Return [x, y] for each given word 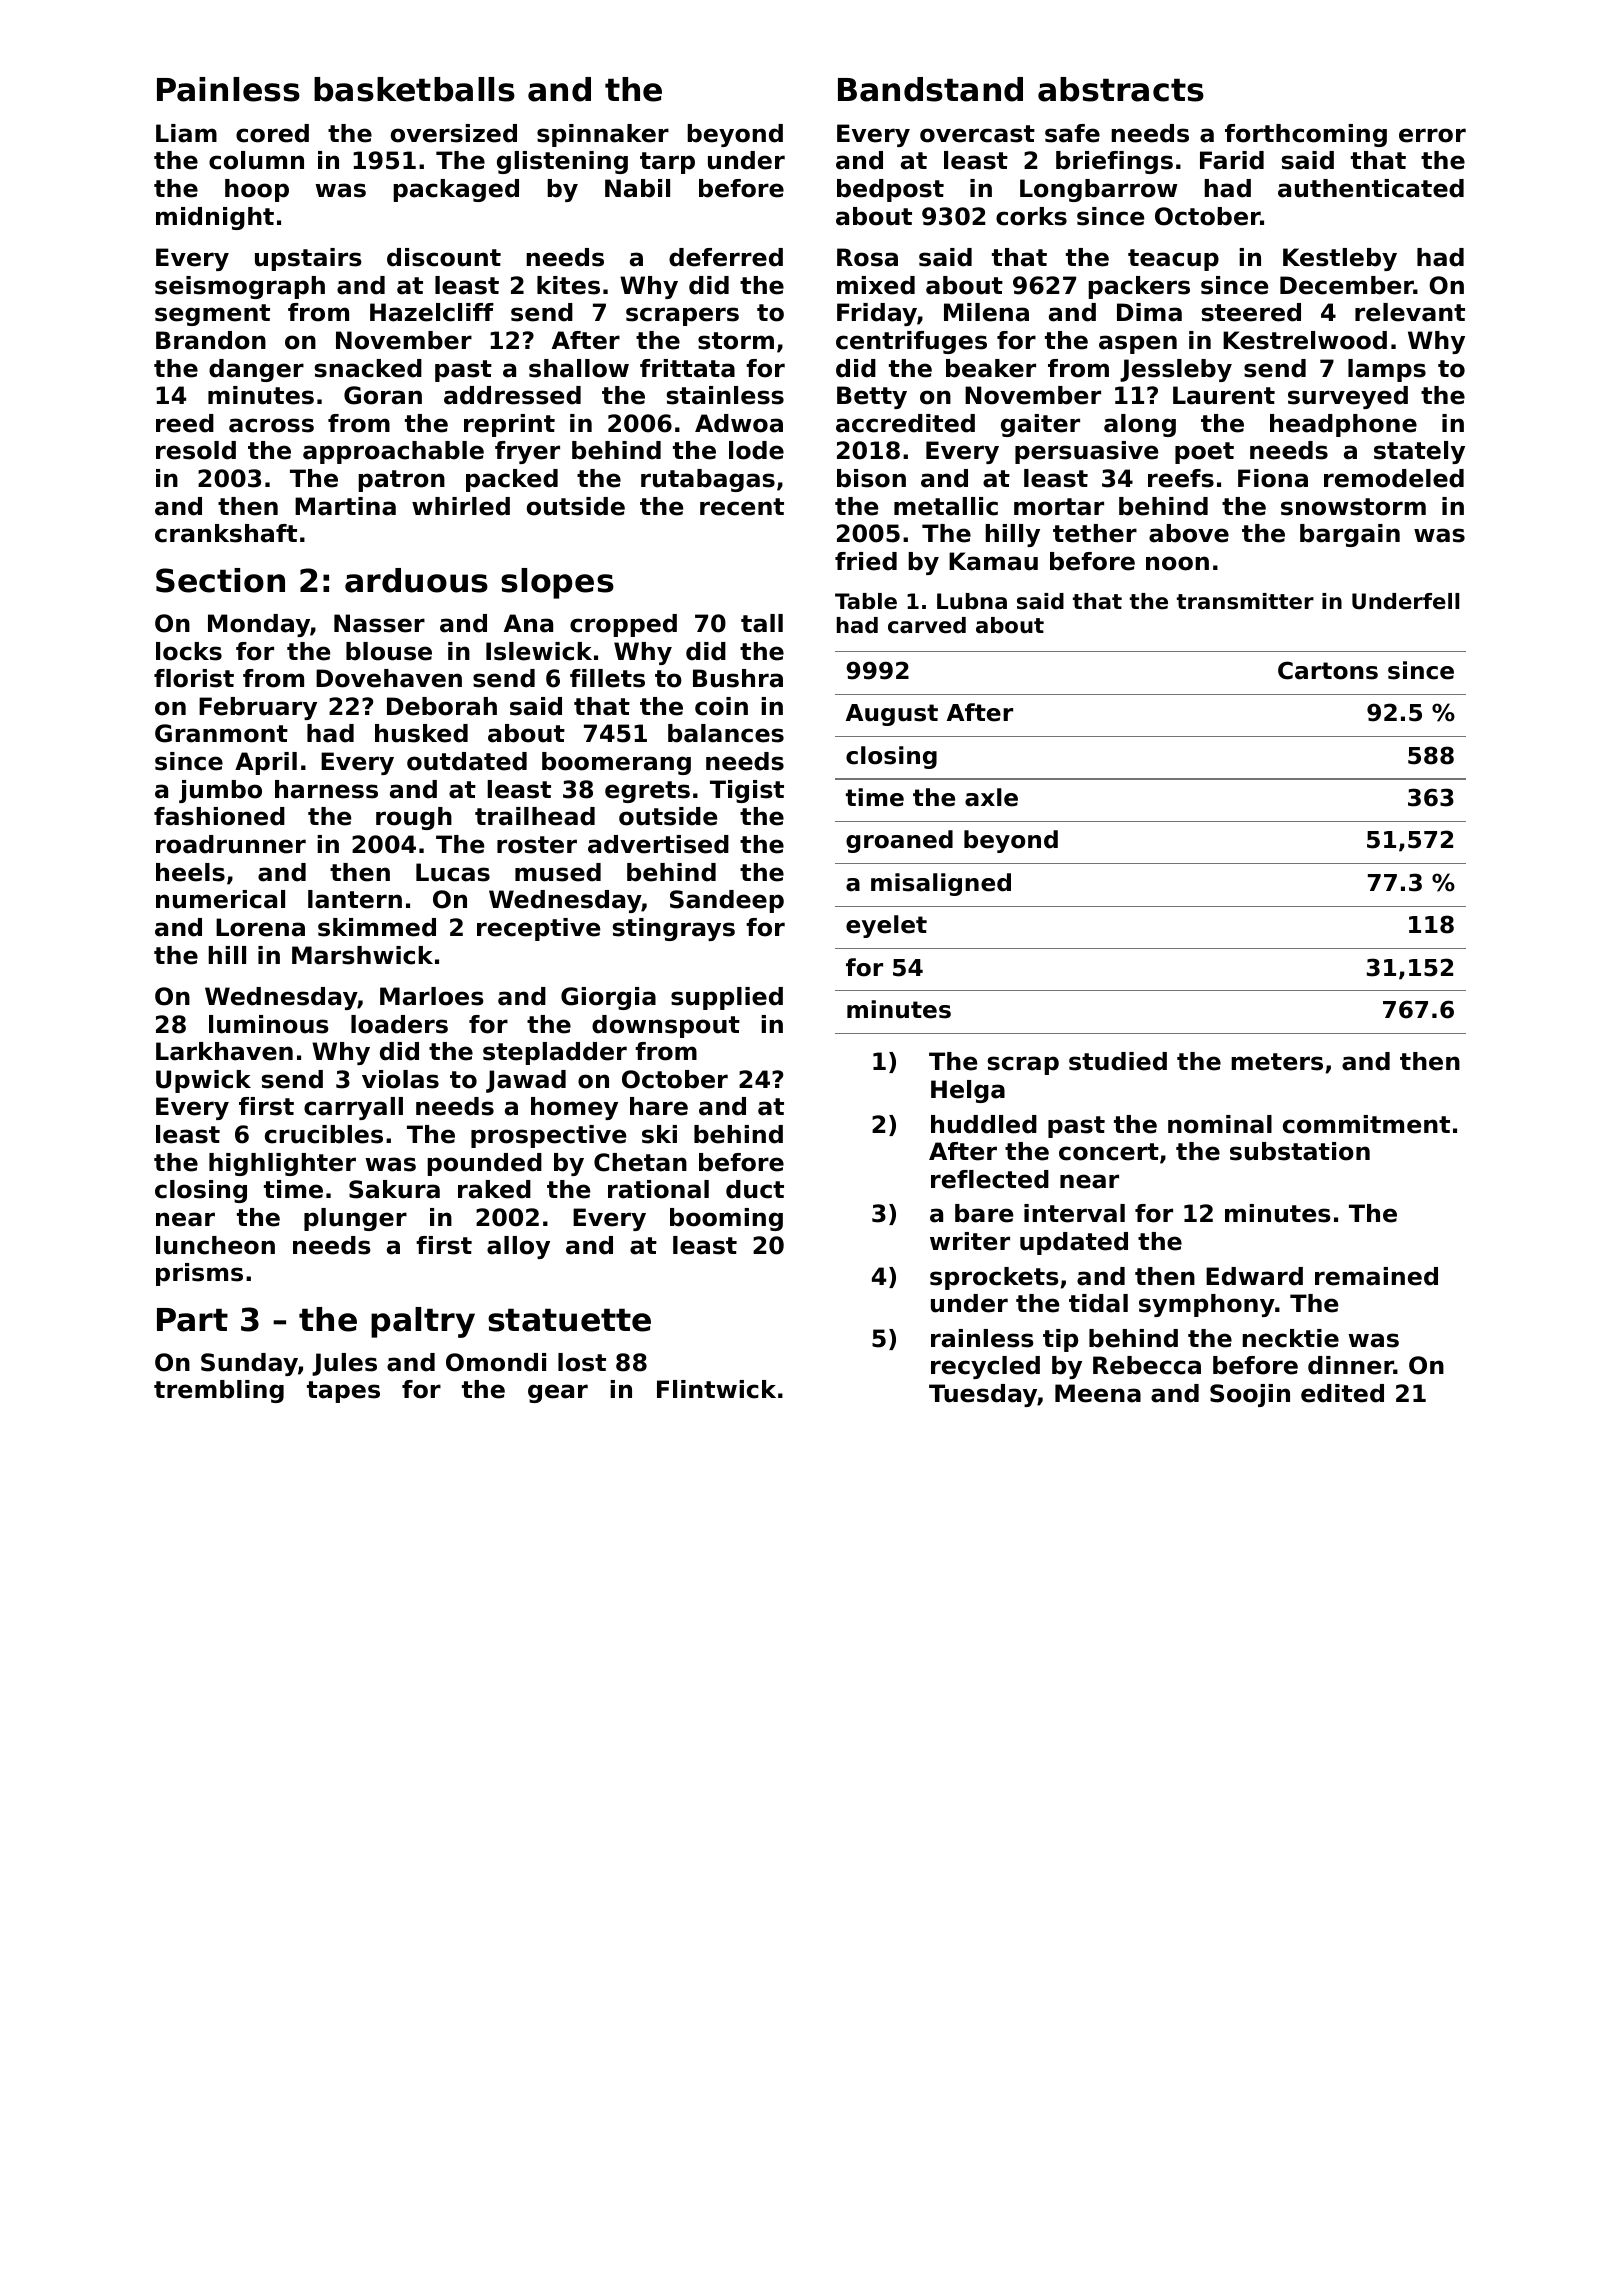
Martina [345, 506]
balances [726, 733]
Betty [872, 397]
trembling [219, 1391]
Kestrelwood [1305, 340]
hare [659, 1106]
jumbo [220, 791]
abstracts [1121, 89]
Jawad [526, 1081]
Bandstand [930, 89]
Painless [228, 89]
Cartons [1328, 670]
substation [1300, 1151]
